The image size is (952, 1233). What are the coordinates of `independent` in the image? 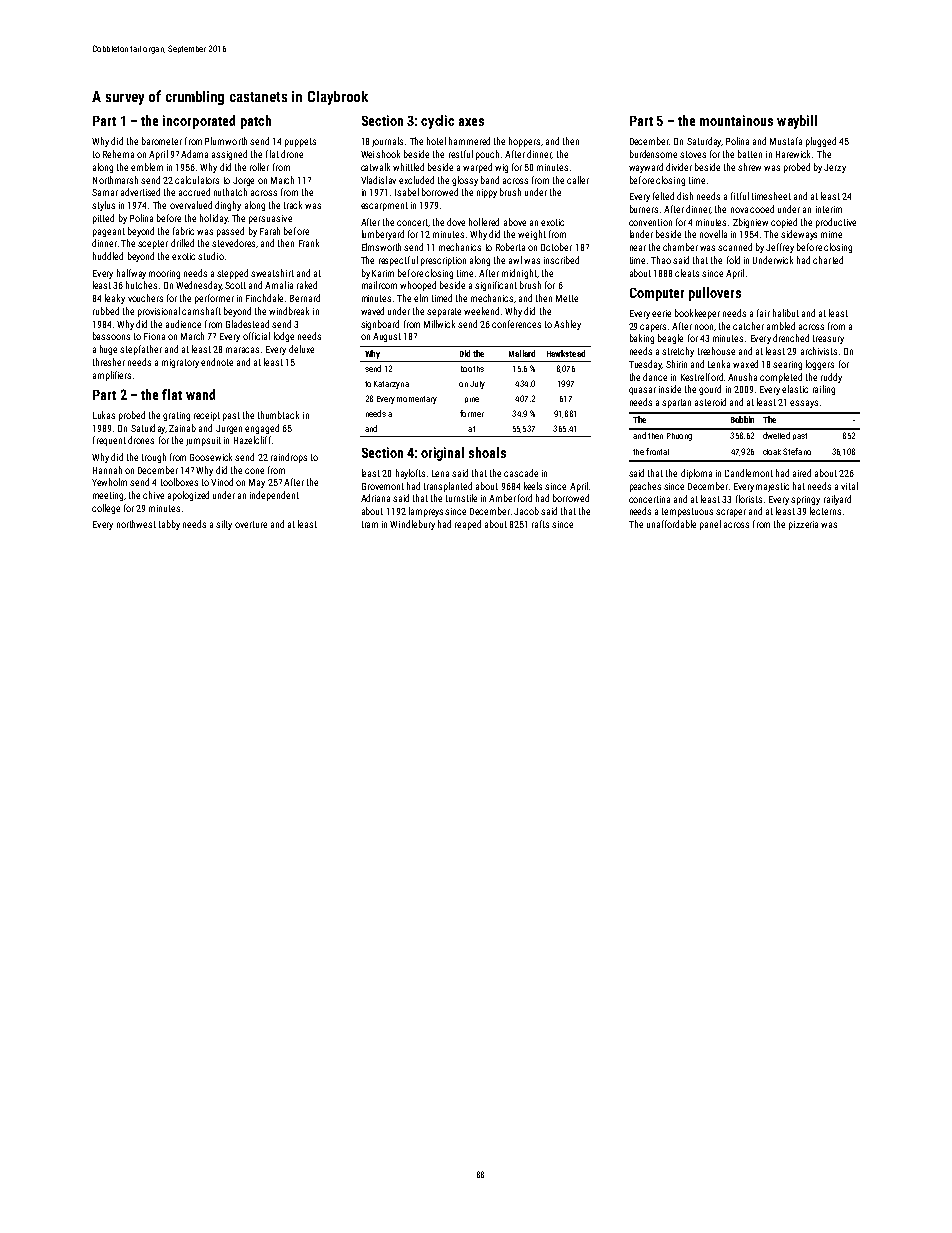 It's located at (274, 496).
